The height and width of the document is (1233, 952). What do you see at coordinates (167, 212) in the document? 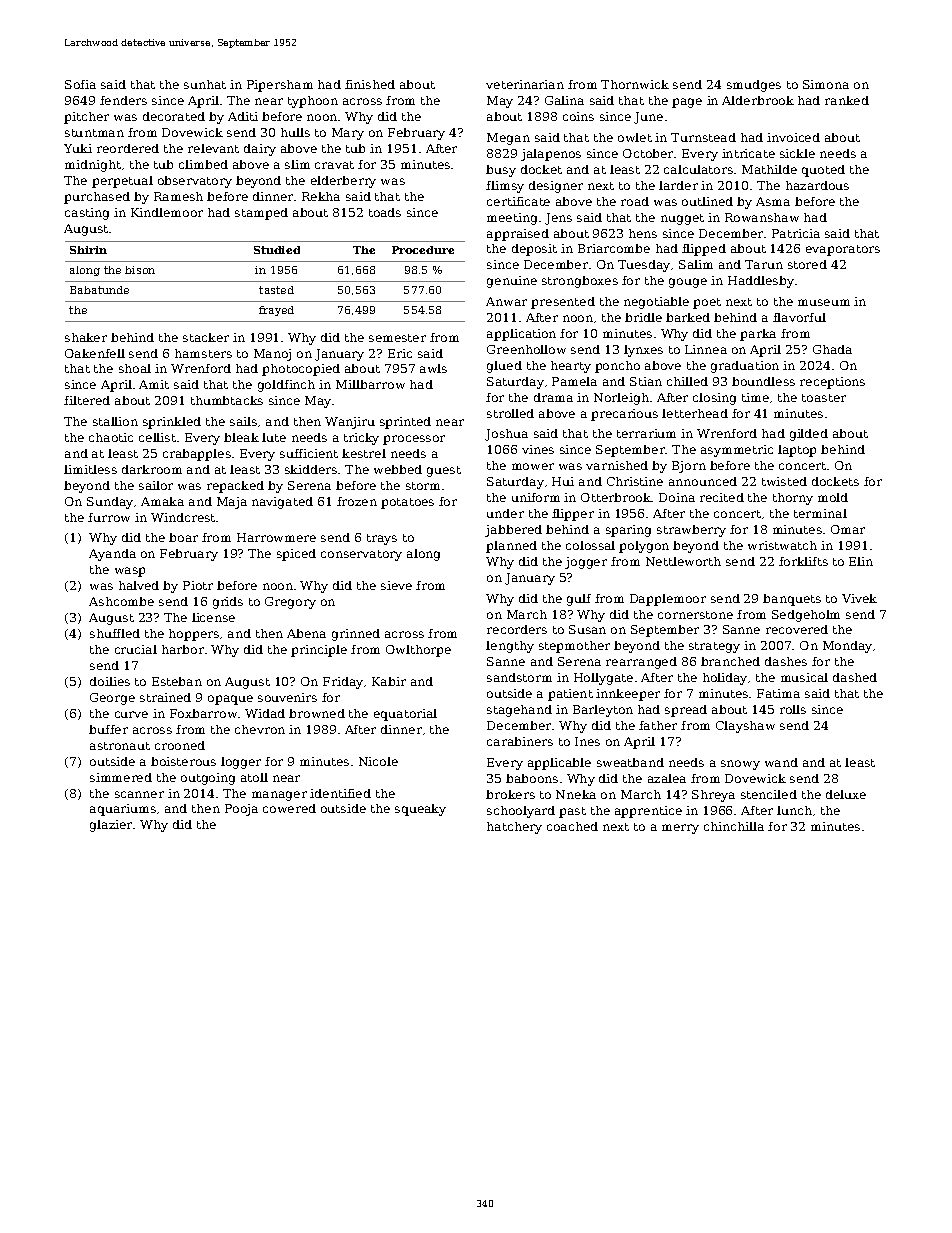
I see `Kindlemoor` at bounding box center [167, 212].
